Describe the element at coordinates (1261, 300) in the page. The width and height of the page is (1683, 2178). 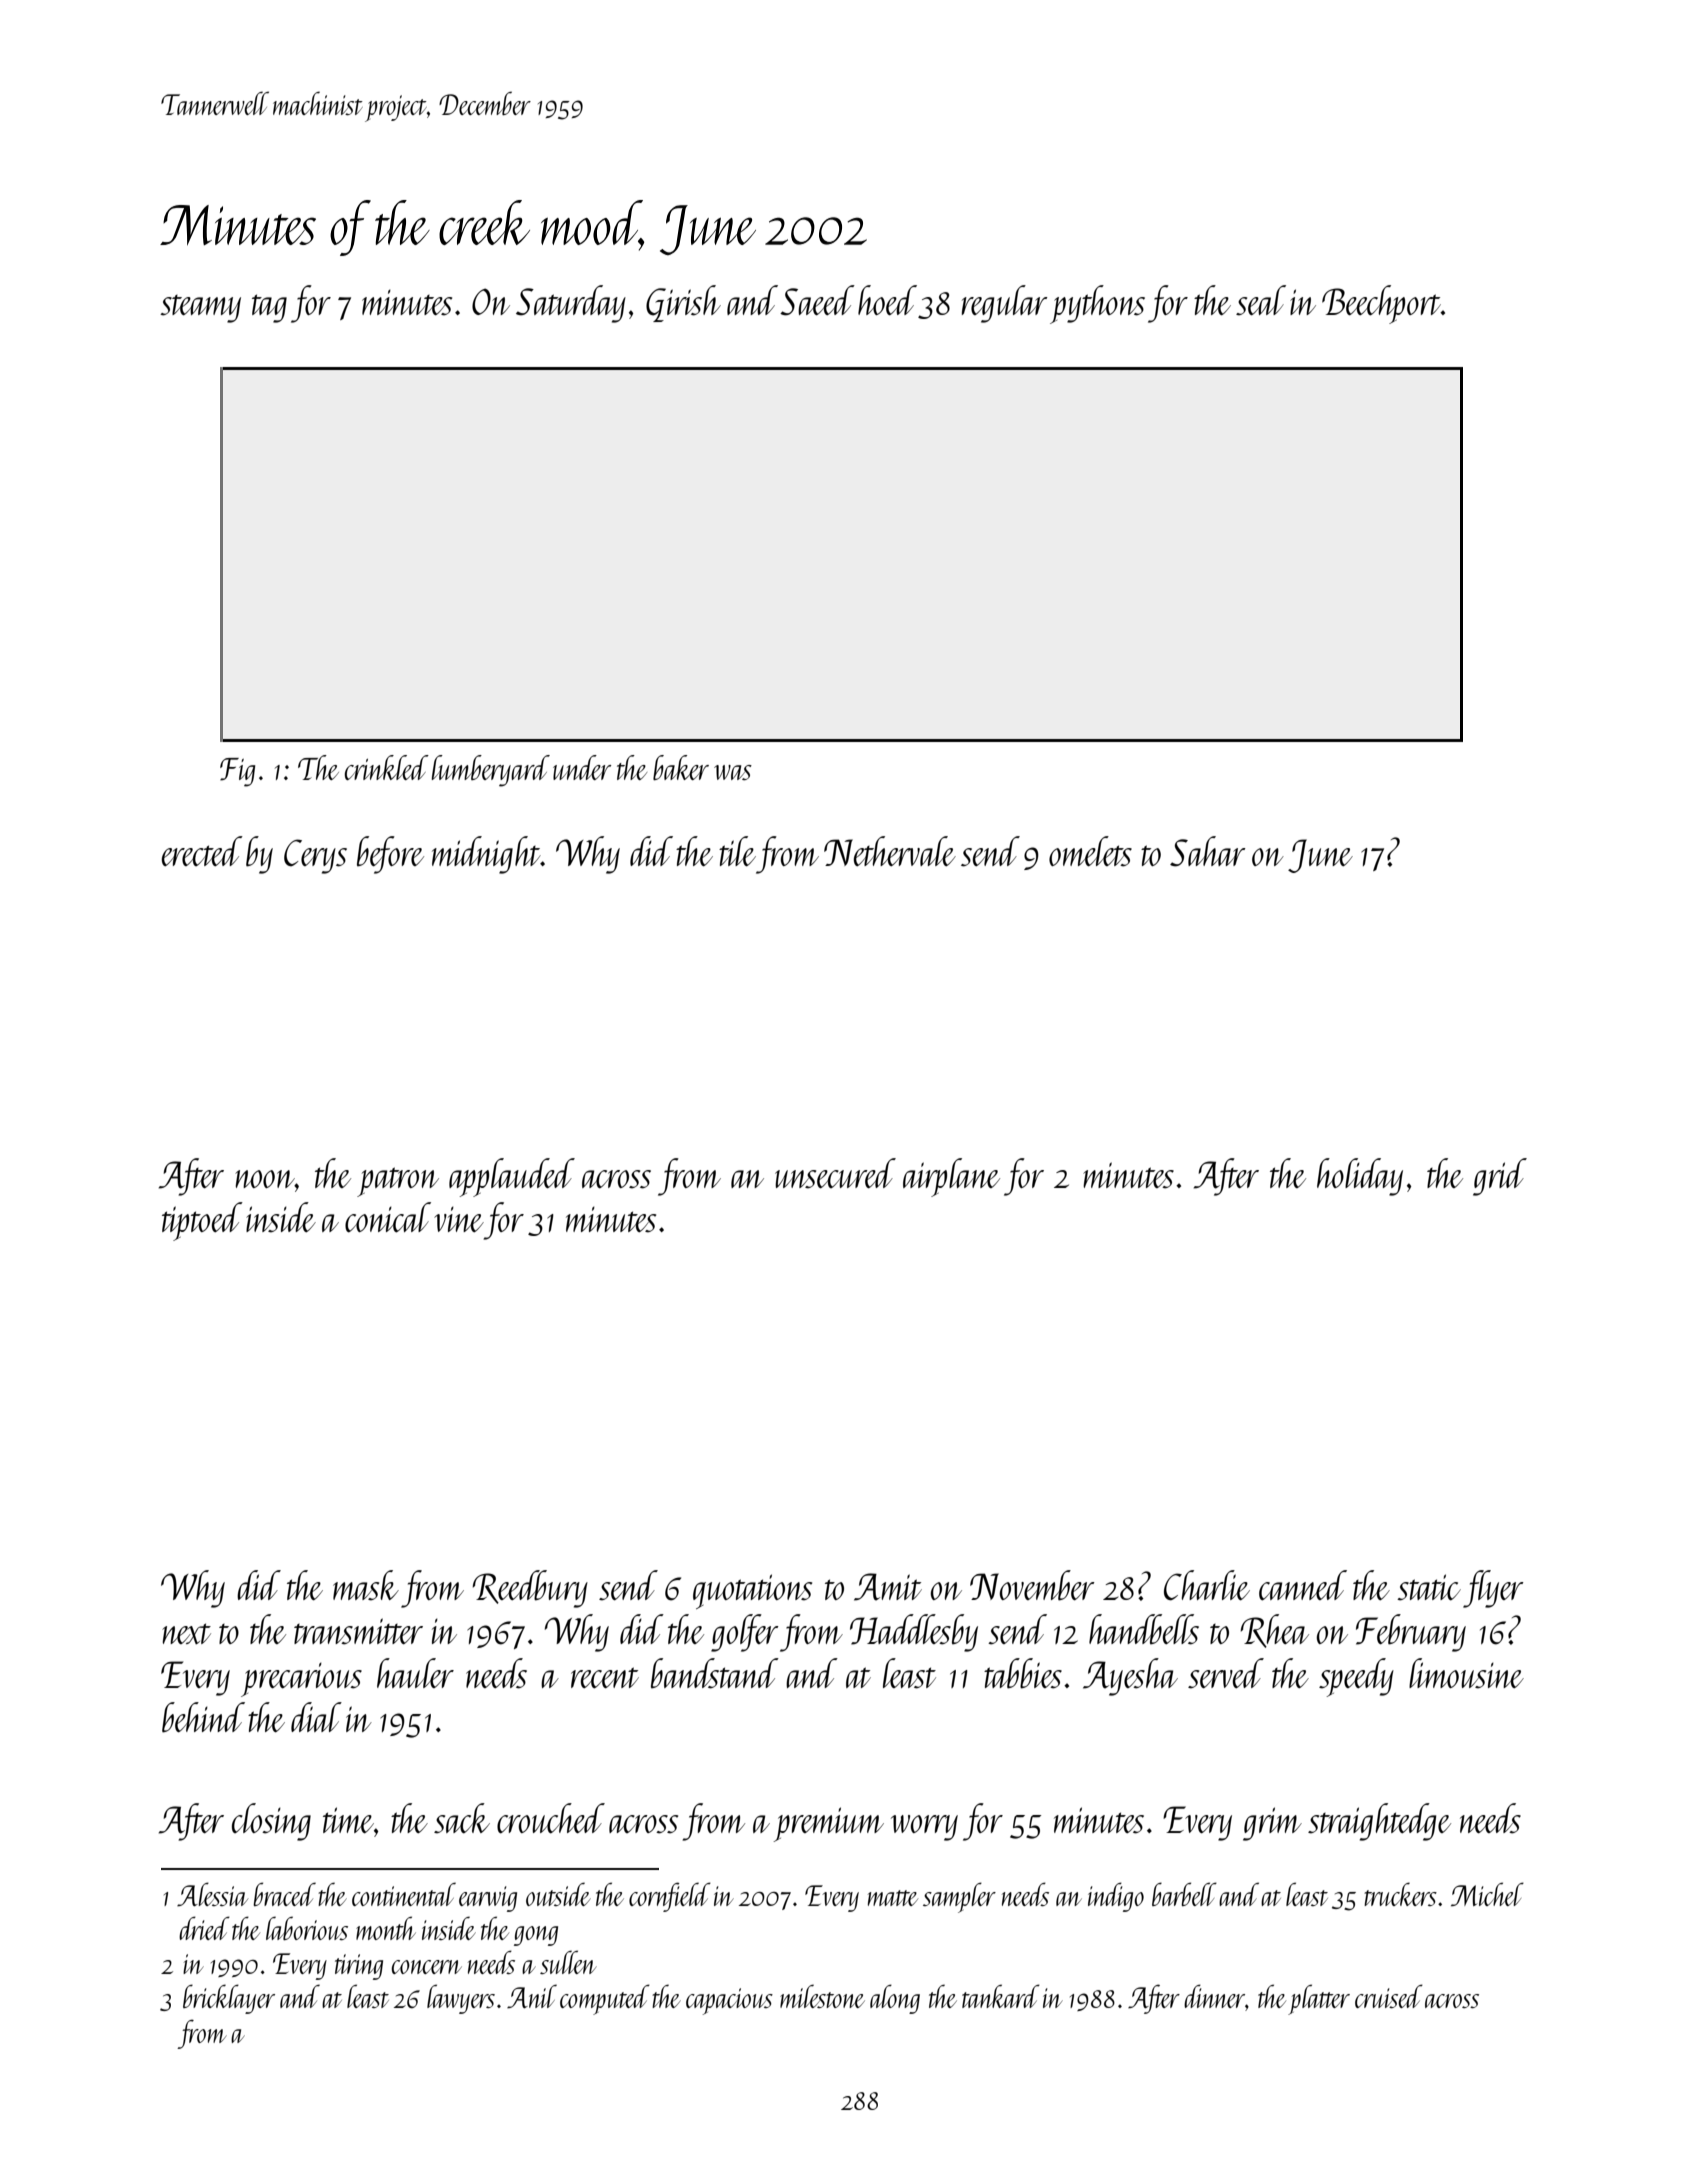
I see `seal` at that location.
